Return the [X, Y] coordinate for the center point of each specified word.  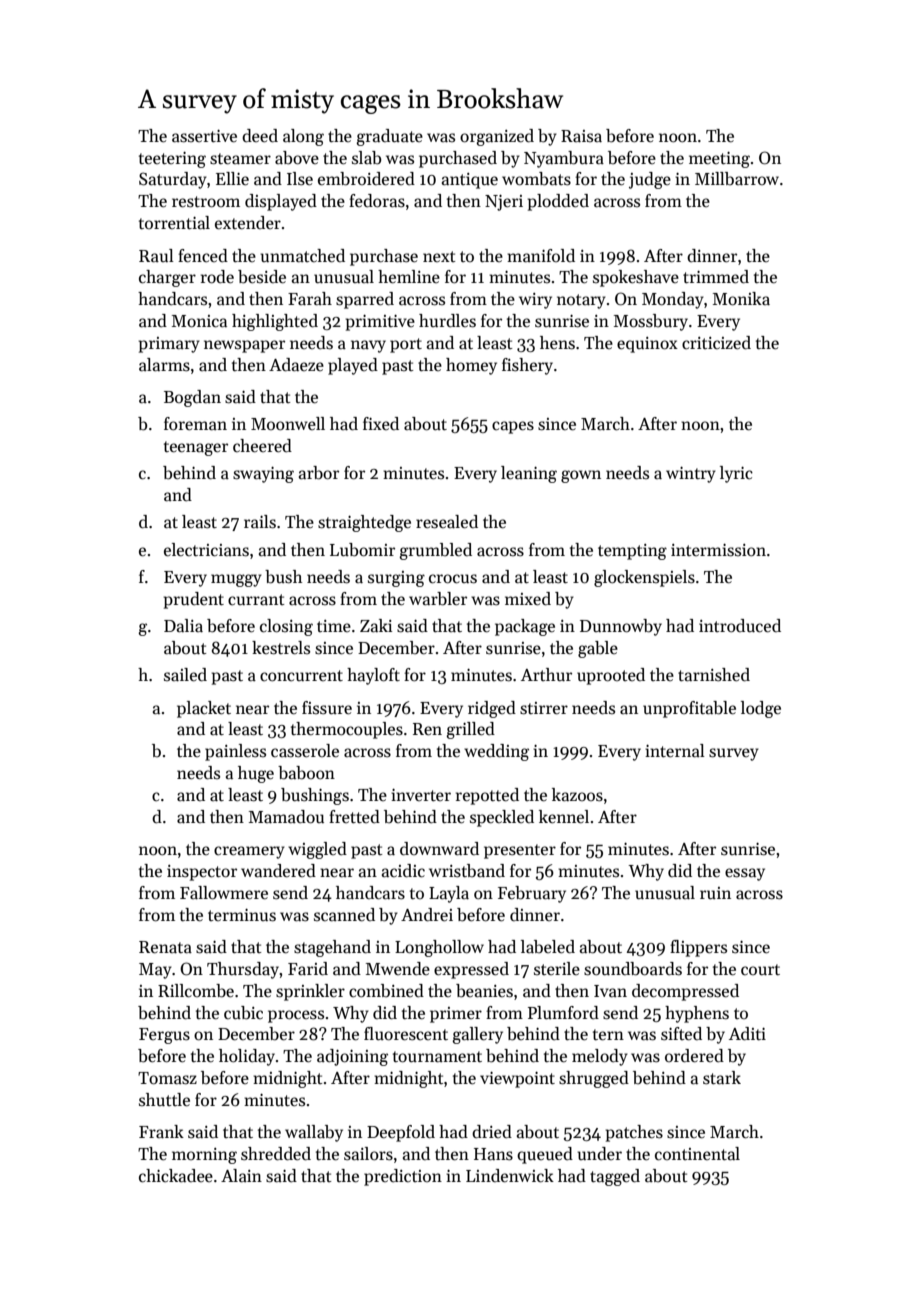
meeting [719, 160]
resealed [447, 522]
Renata [165, 947]
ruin [715, 893]
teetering [172, 160]
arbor [319, 473]
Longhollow [439, 948]
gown [581, 476]
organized [497, 137]
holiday [247, 1057]
